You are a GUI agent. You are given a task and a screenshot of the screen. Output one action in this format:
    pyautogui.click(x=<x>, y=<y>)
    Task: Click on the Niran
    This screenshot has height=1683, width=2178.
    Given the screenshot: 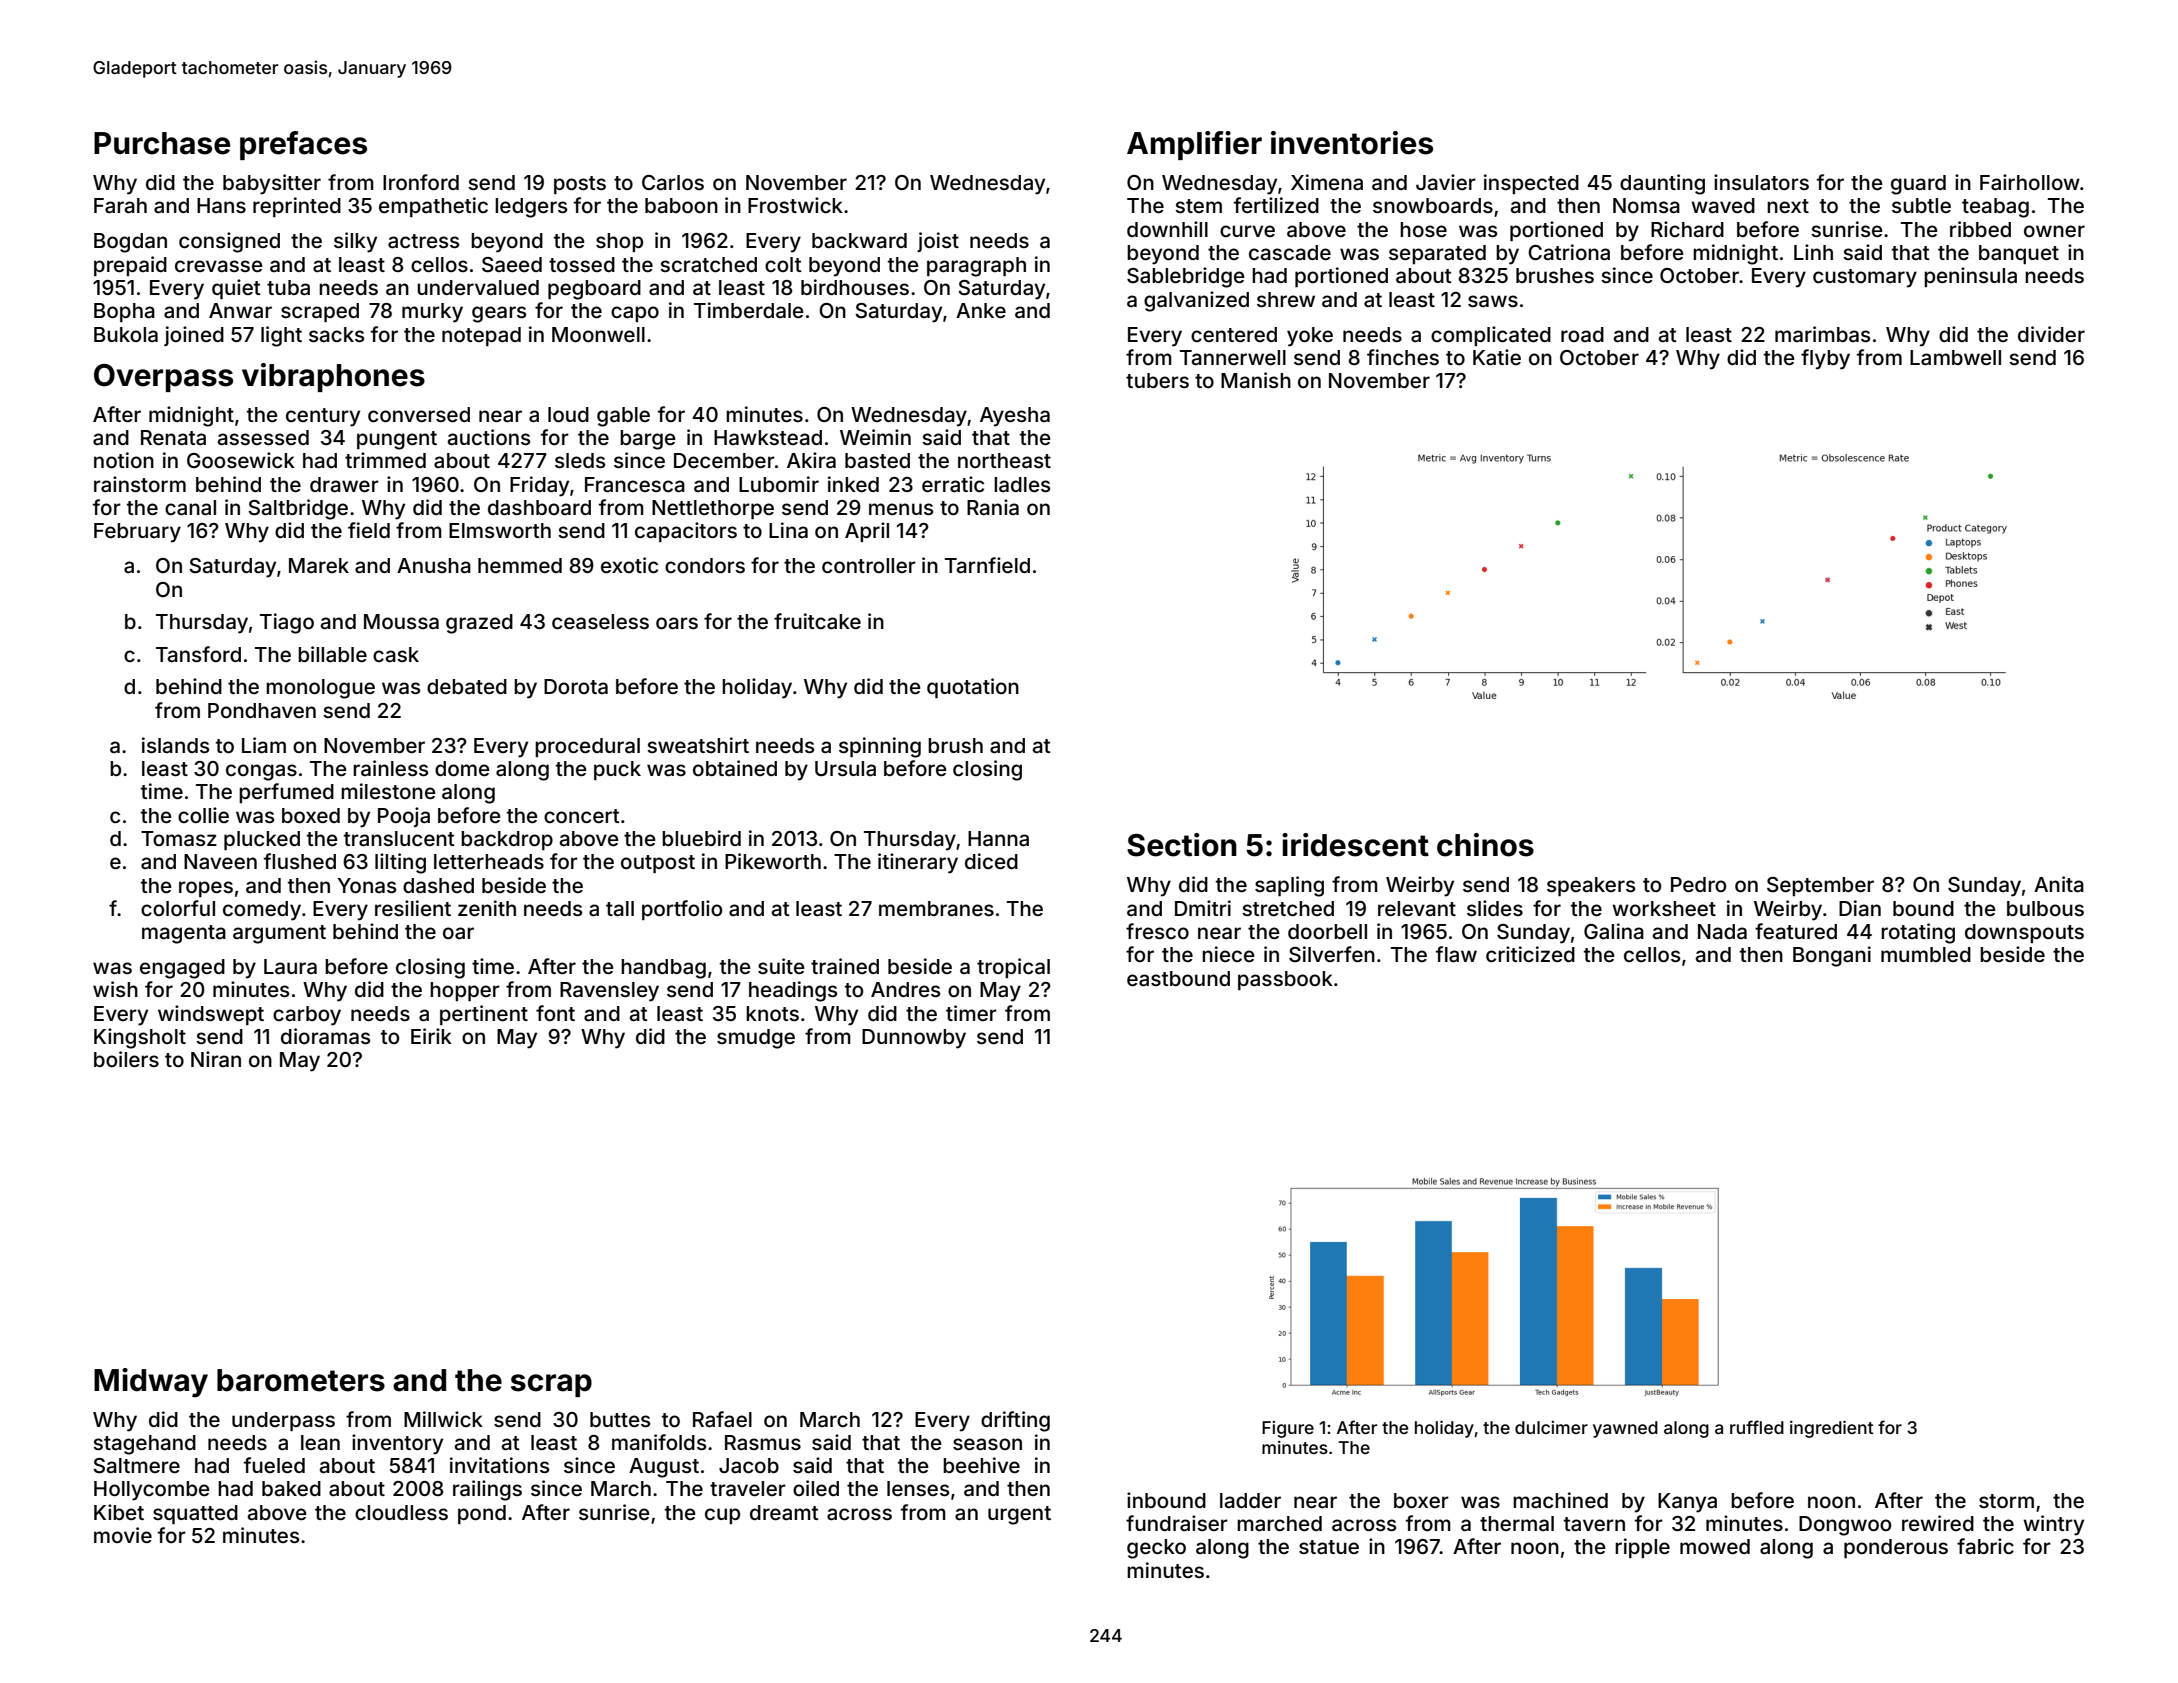 What is the action you would take?
    pyautogui.click(x=216, y=1059)
